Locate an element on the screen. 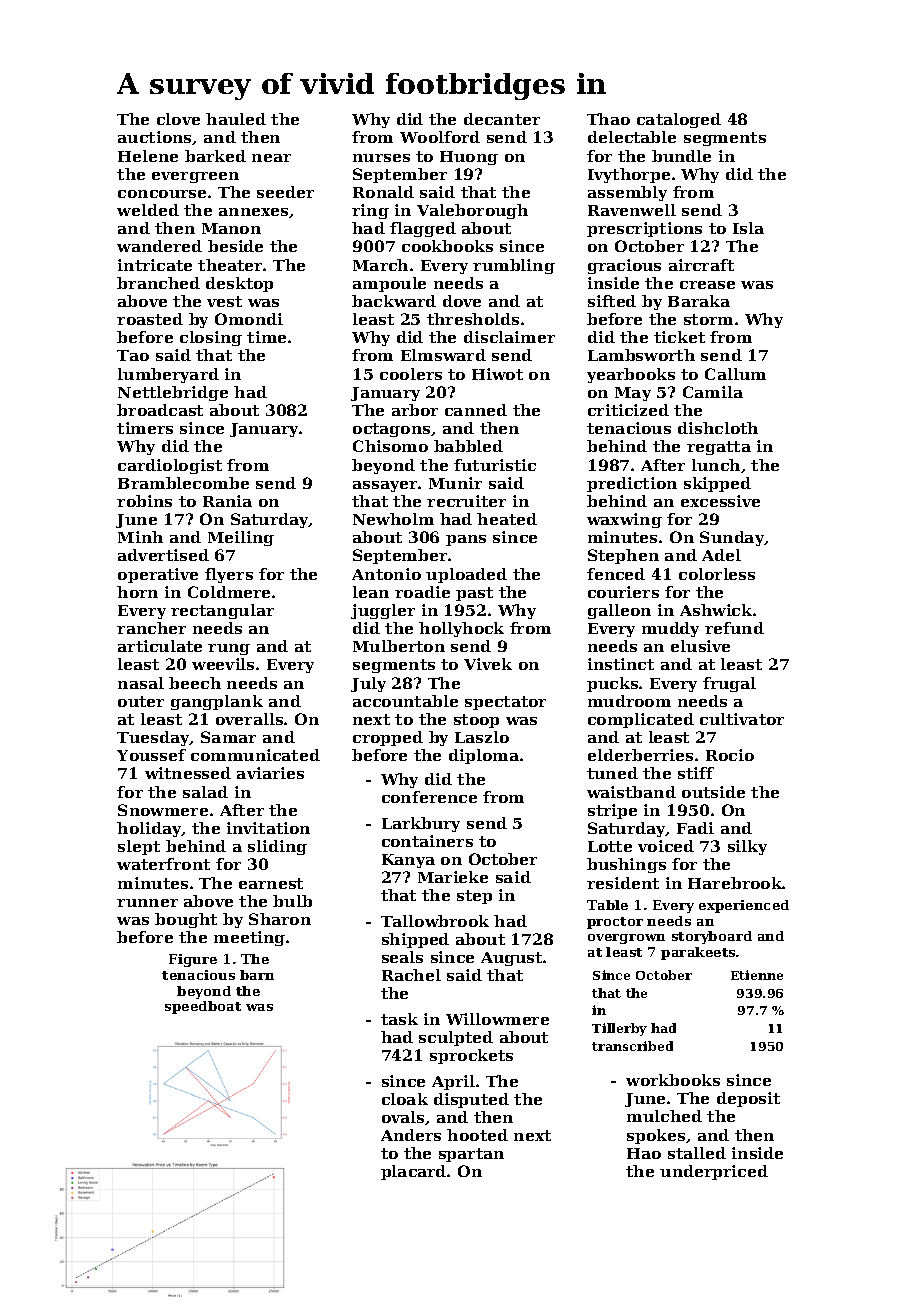 This screenshot has width=908, height=1316. prediction is located at coordinates (632, 484).
